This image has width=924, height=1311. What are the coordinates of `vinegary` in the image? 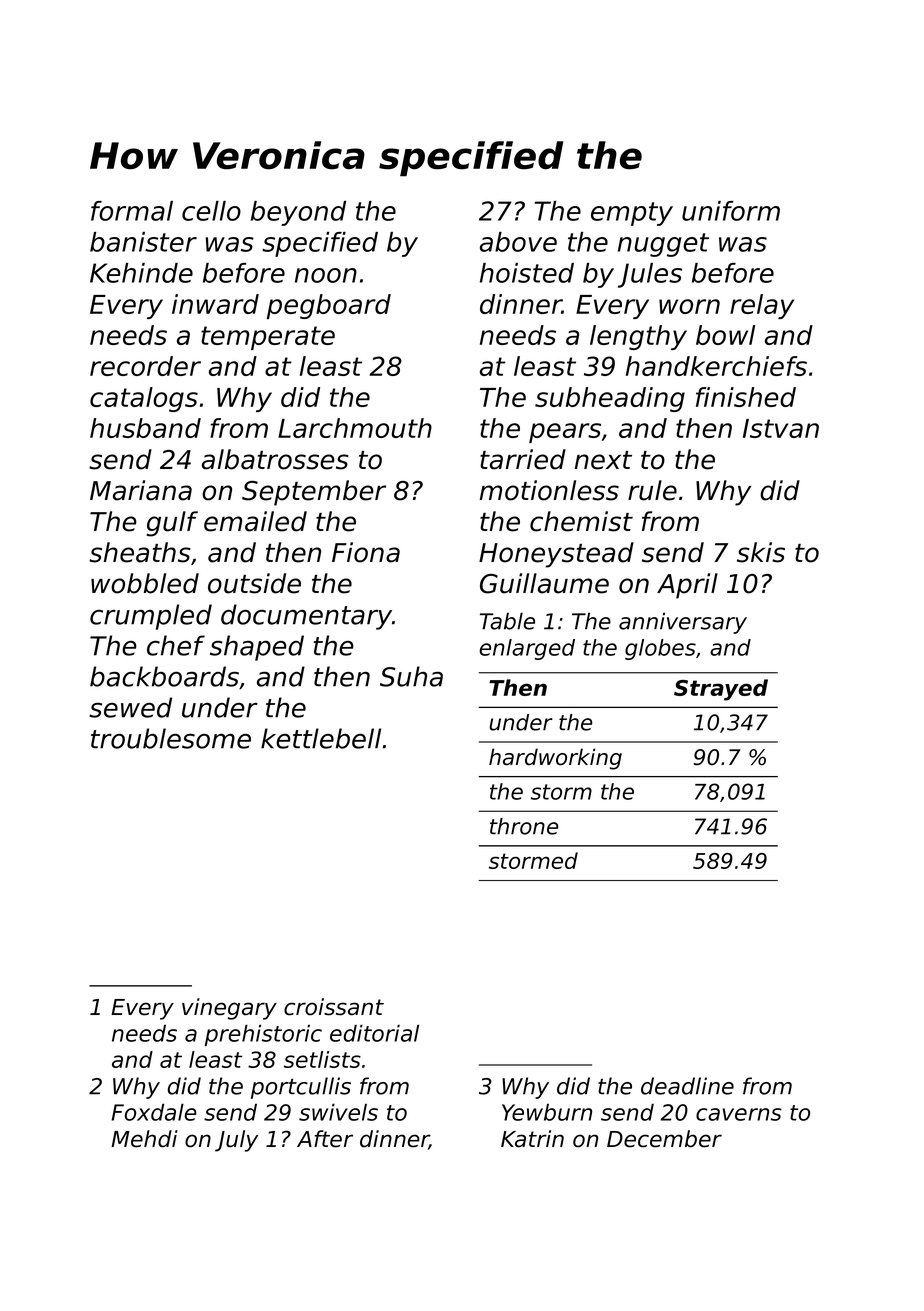 It's located at (229, 1009).
